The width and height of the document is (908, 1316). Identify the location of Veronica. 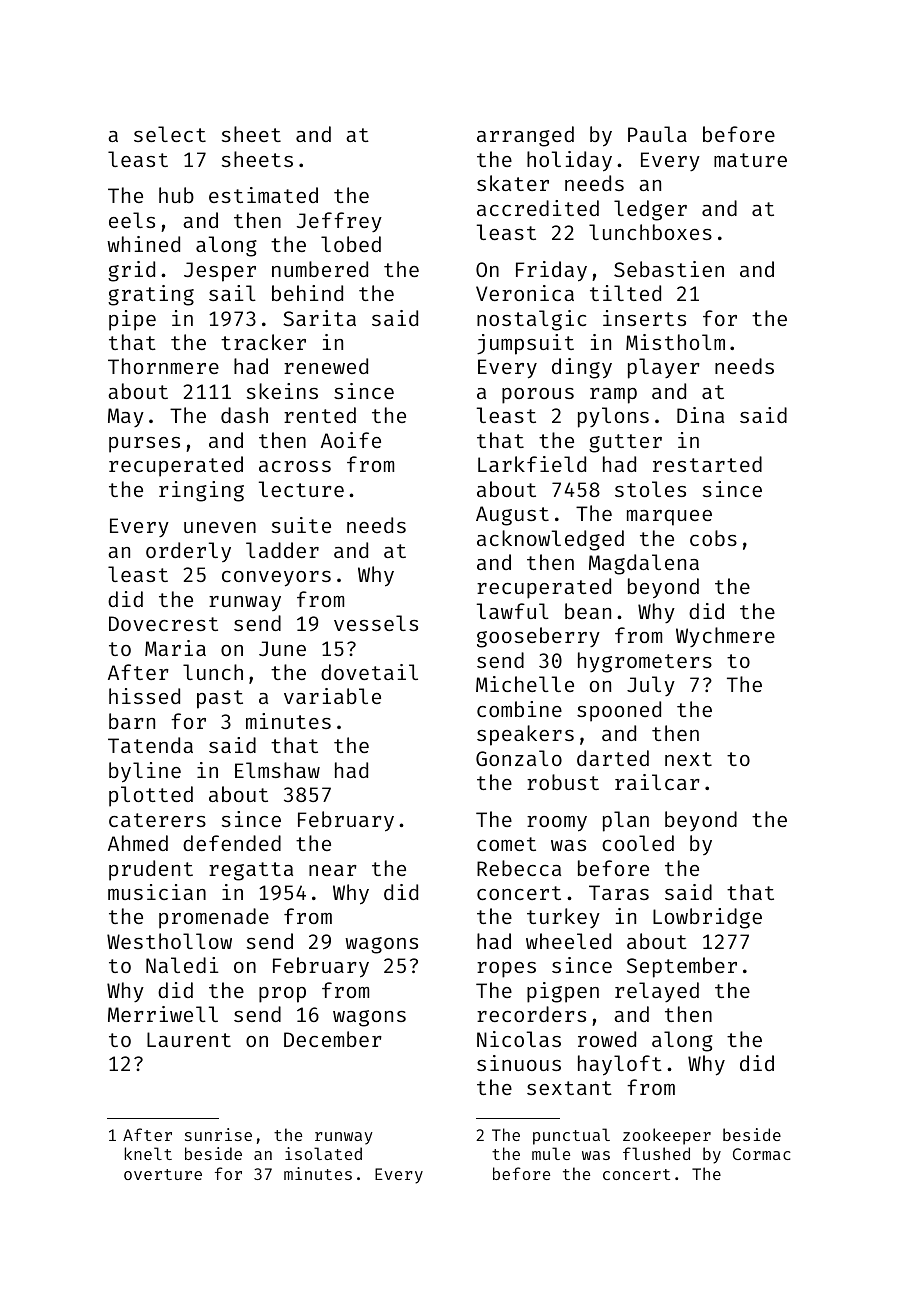
(525, 293).
